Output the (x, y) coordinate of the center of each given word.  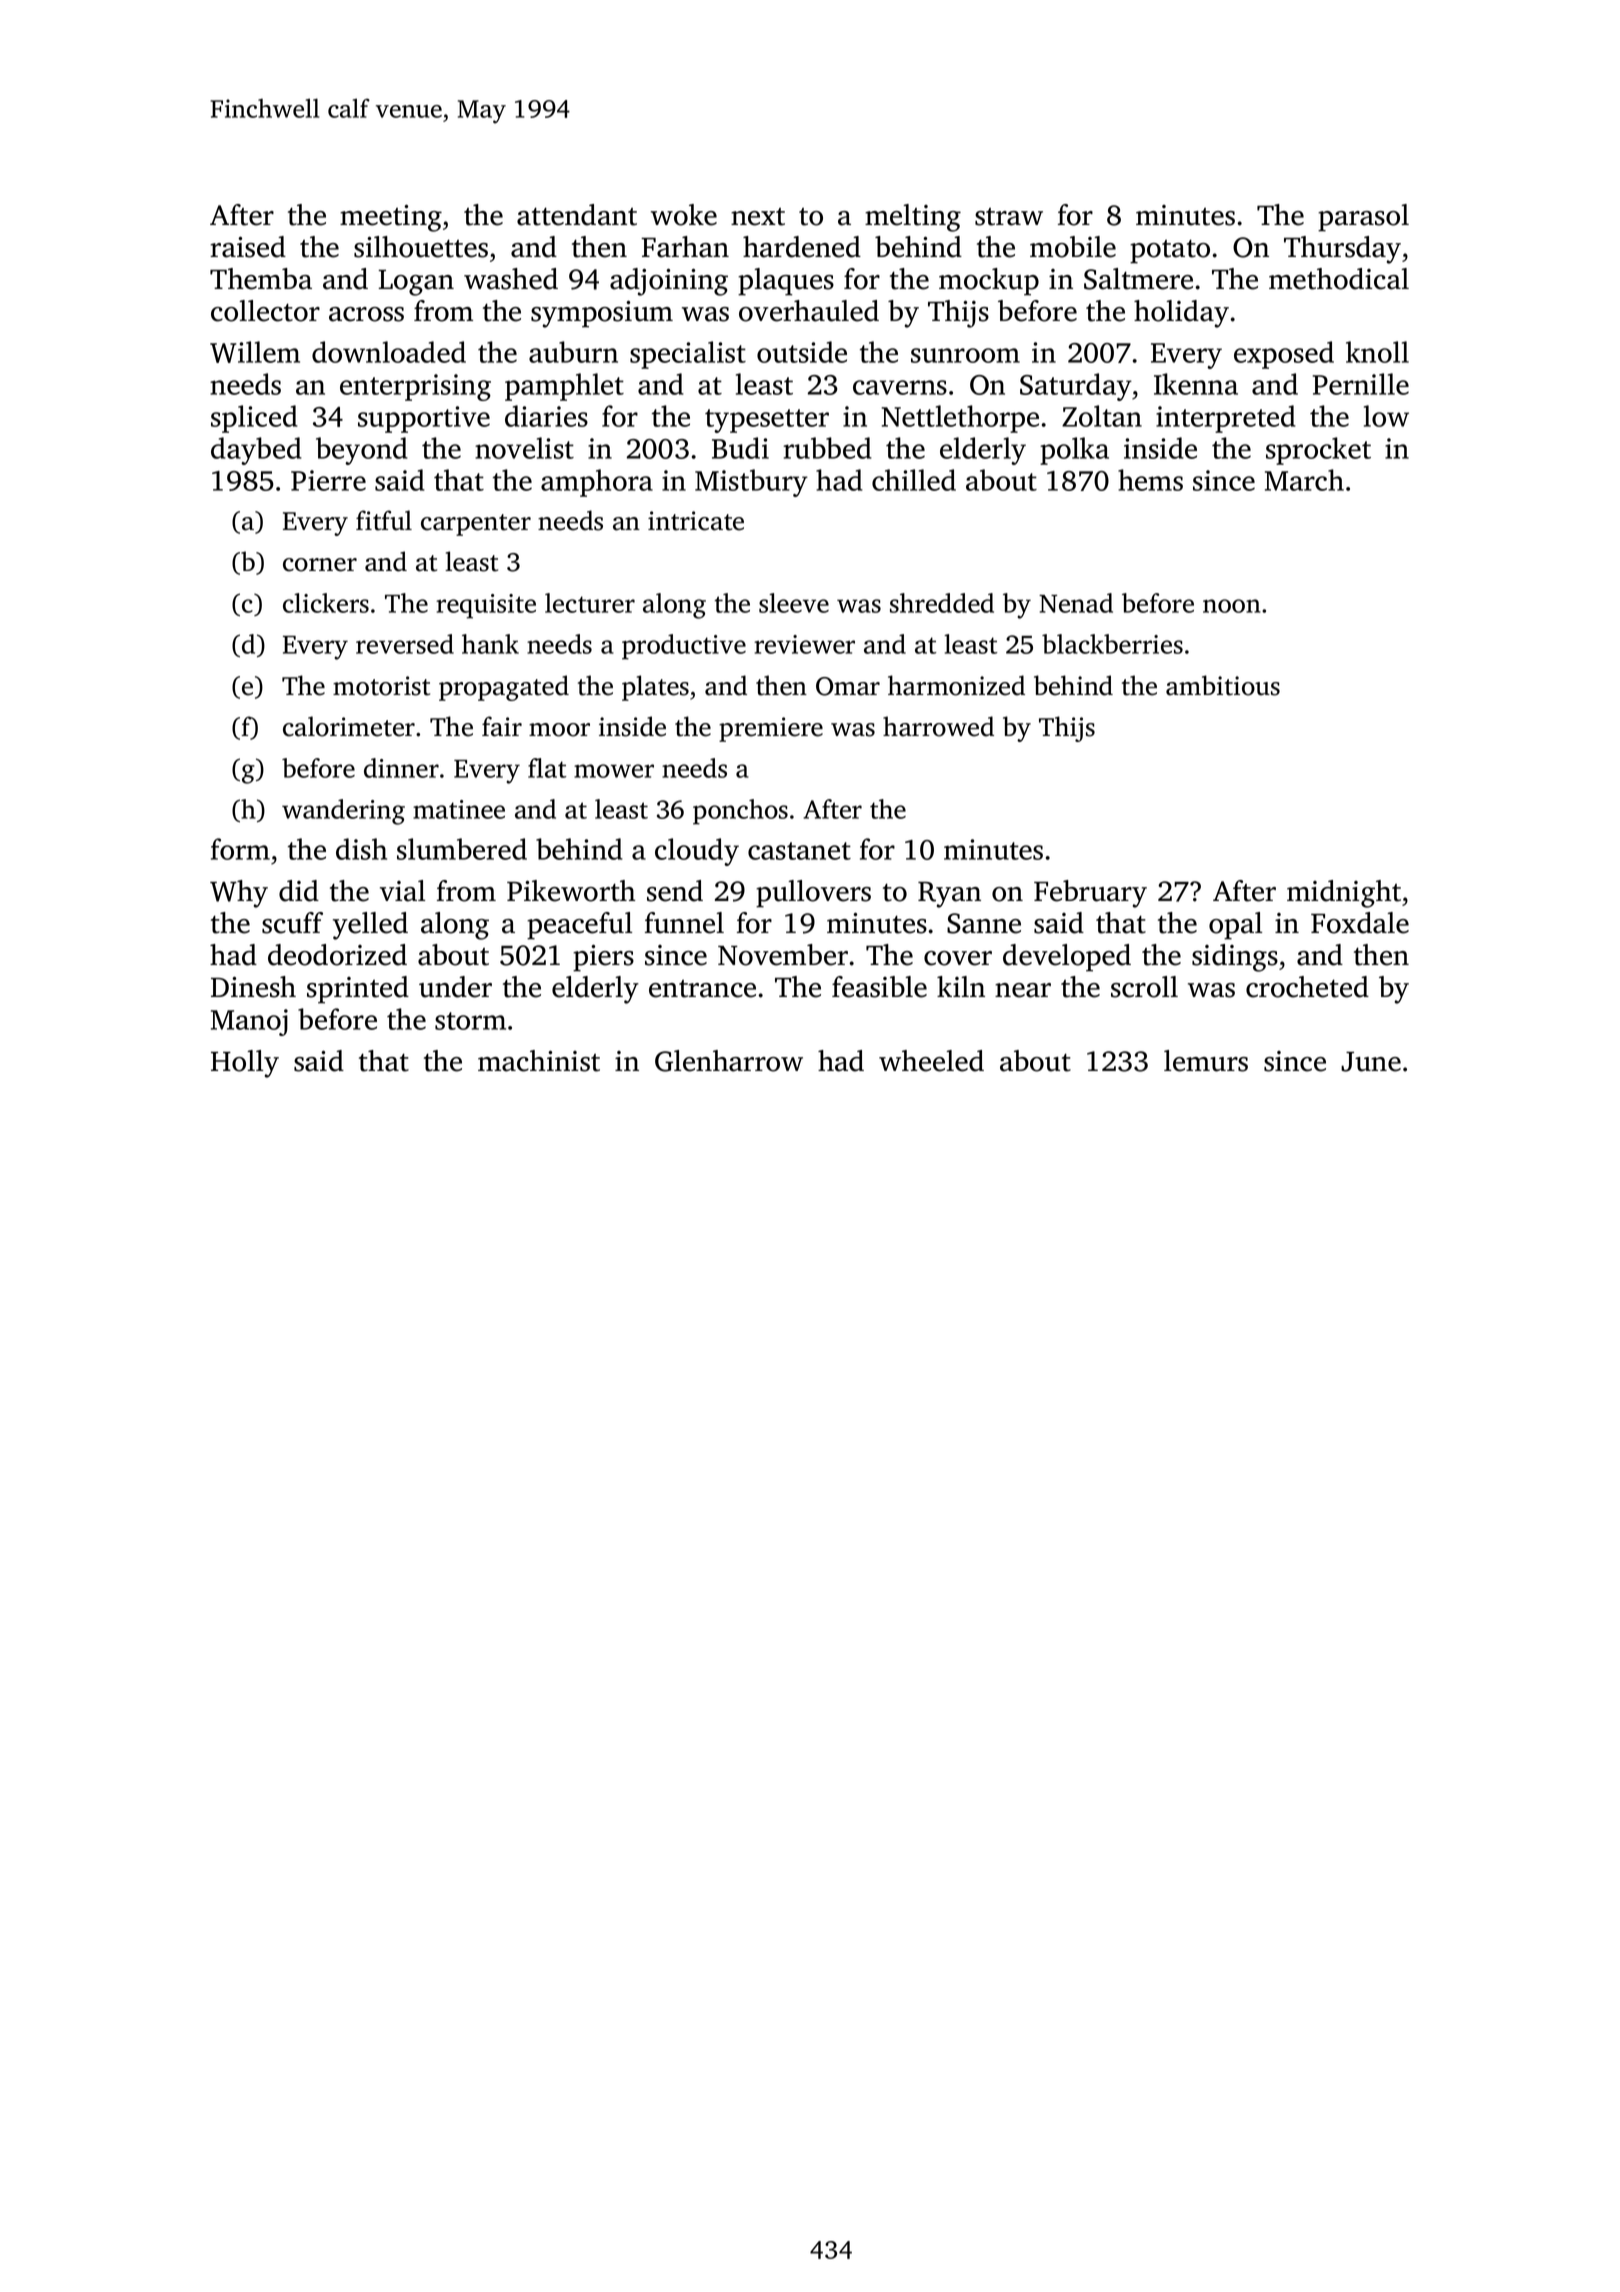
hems (1150, 480)
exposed (1284, 355)
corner (320, 565)
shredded (942, 603)
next (758, 217)
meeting (391, 218)
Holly (245, 1064)
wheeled (931, 1061)
